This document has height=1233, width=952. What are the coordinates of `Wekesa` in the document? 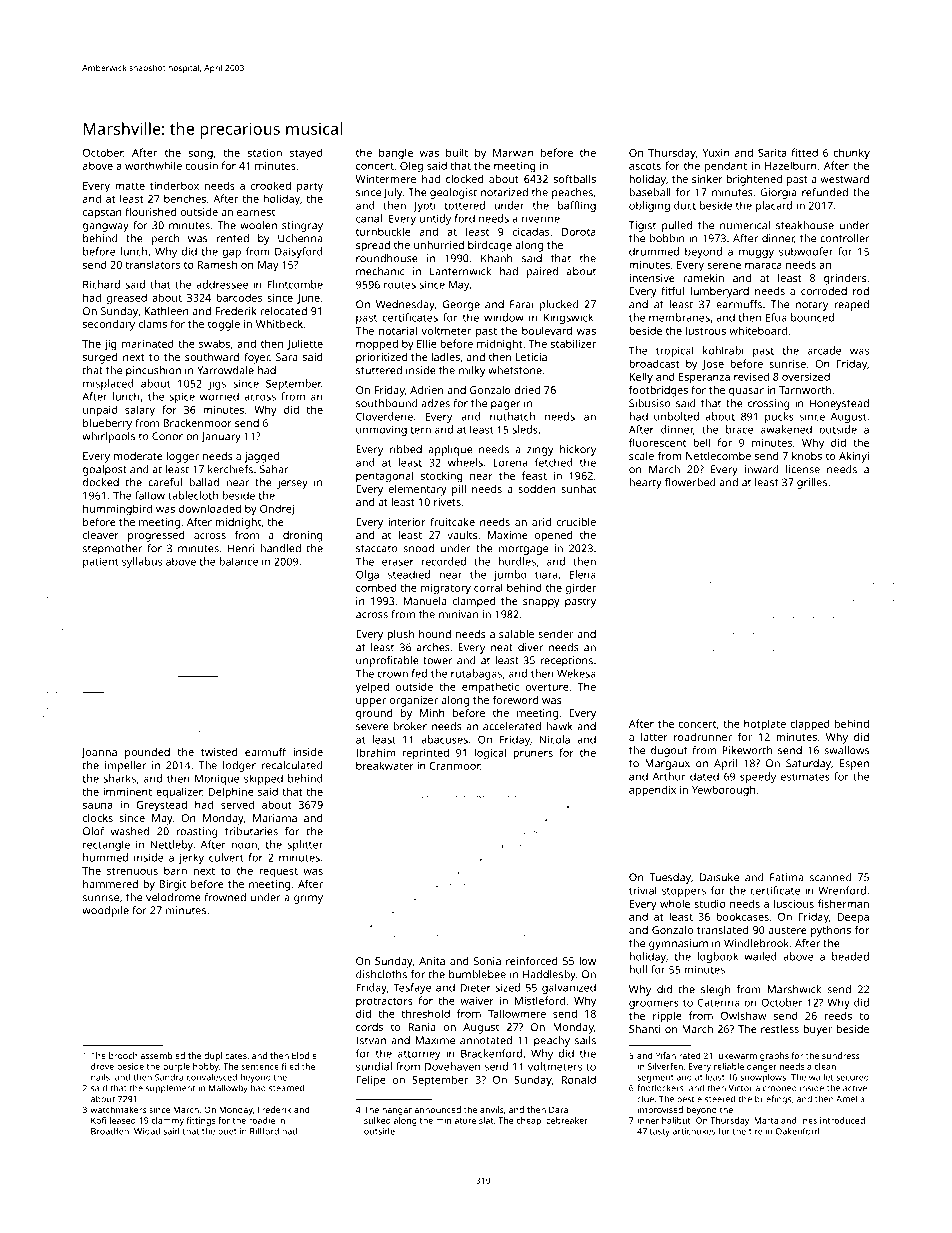 It's located at (576, 673).
